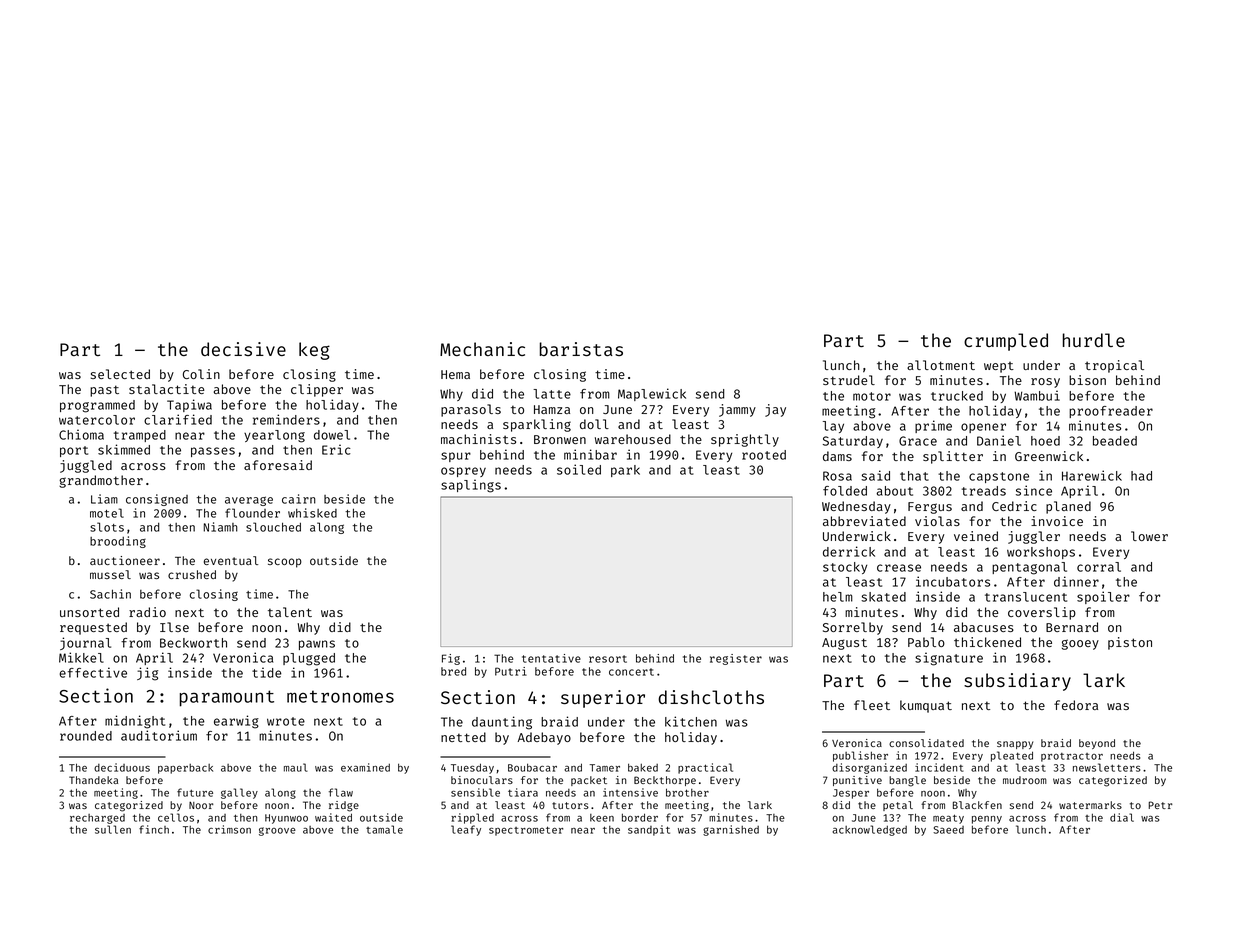 Image resolution: width=1233 pixels, height=952 pixels. Describe the element at coordinates (926, 743) in the screenshot. I see `consolidated` at that location.
